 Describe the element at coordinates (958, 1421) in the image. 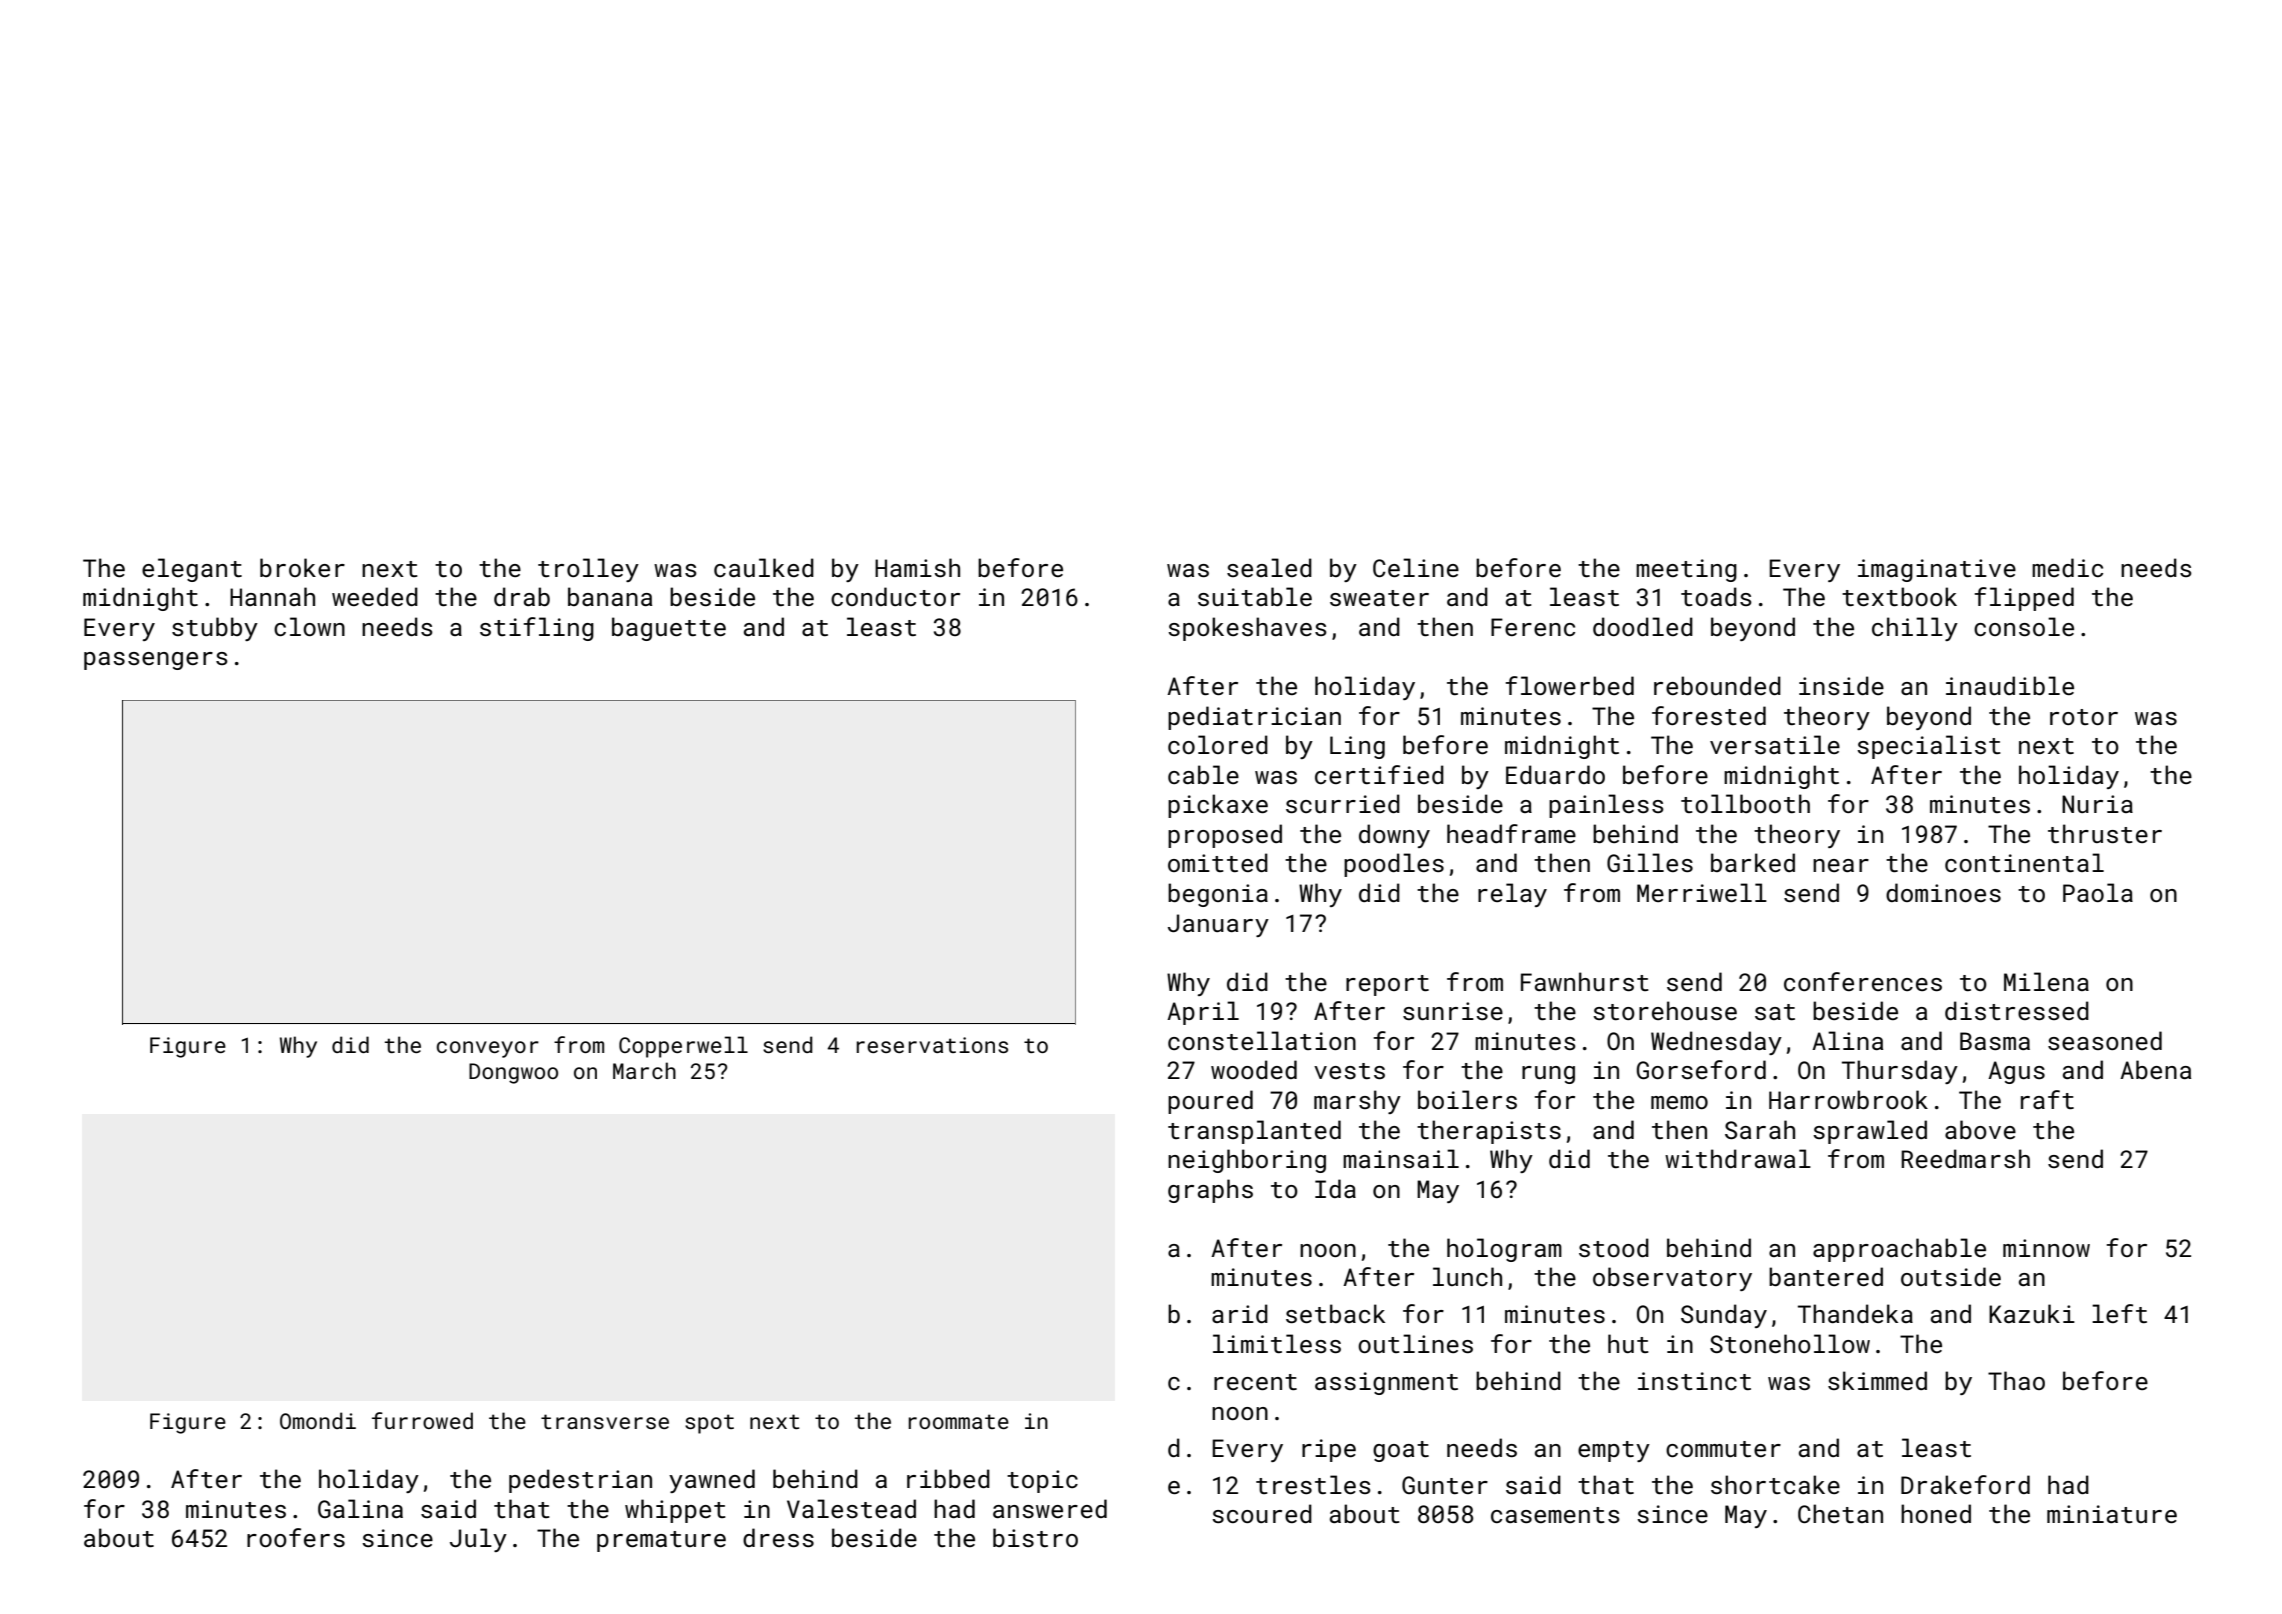

I see `roommate` at that location.
